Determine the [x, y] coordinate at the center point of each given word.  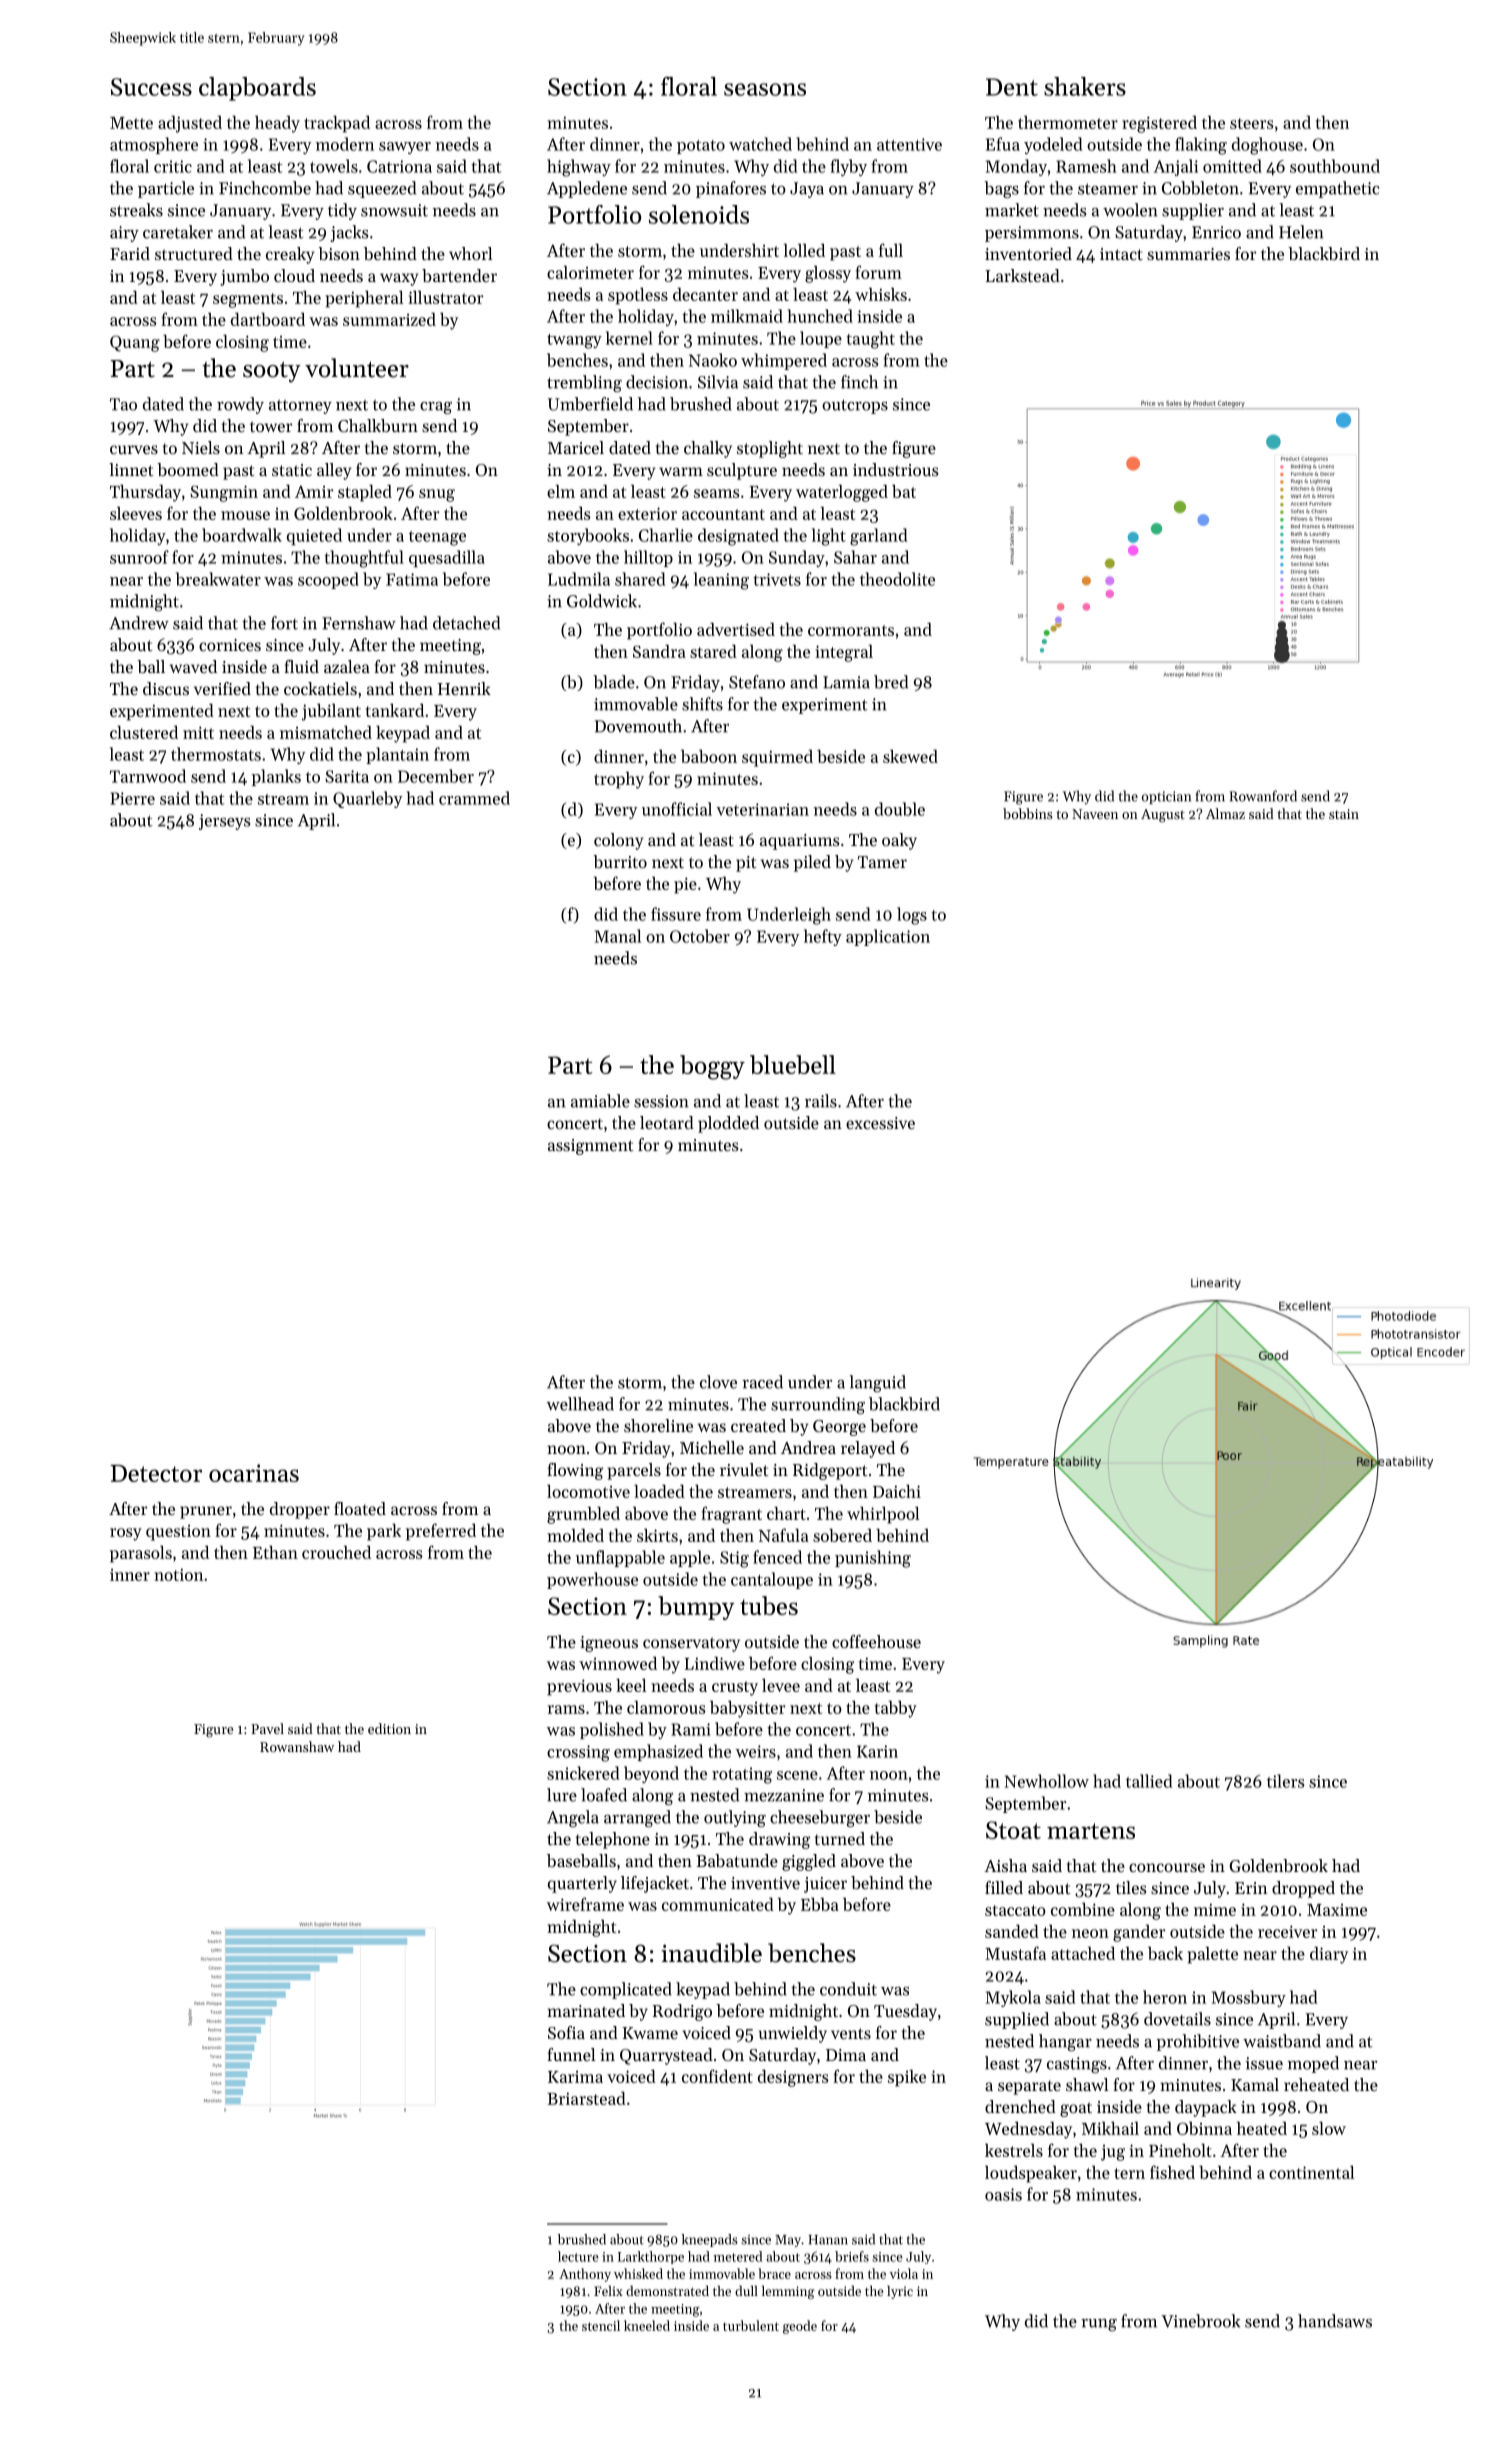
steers [1252, 123]
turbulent [751, 2325]
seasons [765, 89]
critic [173, 166]
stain [1344, 814]
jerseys [224, 822]
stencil [601, 2325]
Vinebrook [1200, 2321]
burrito [620, 861]
